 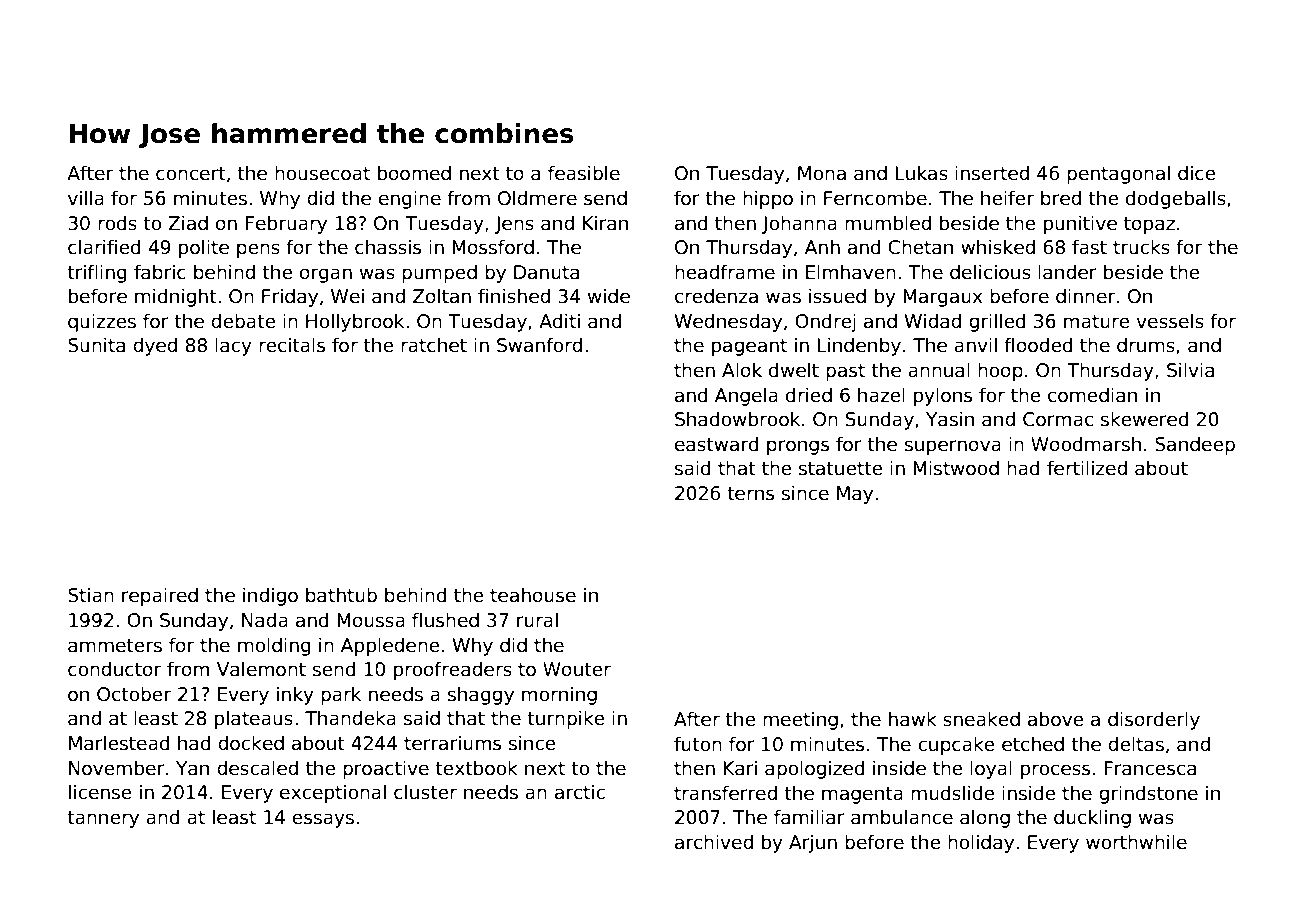 What do you see at coordinates (1196, 173) in the page?
I see `dice` at bounding box center [1196, 173].
